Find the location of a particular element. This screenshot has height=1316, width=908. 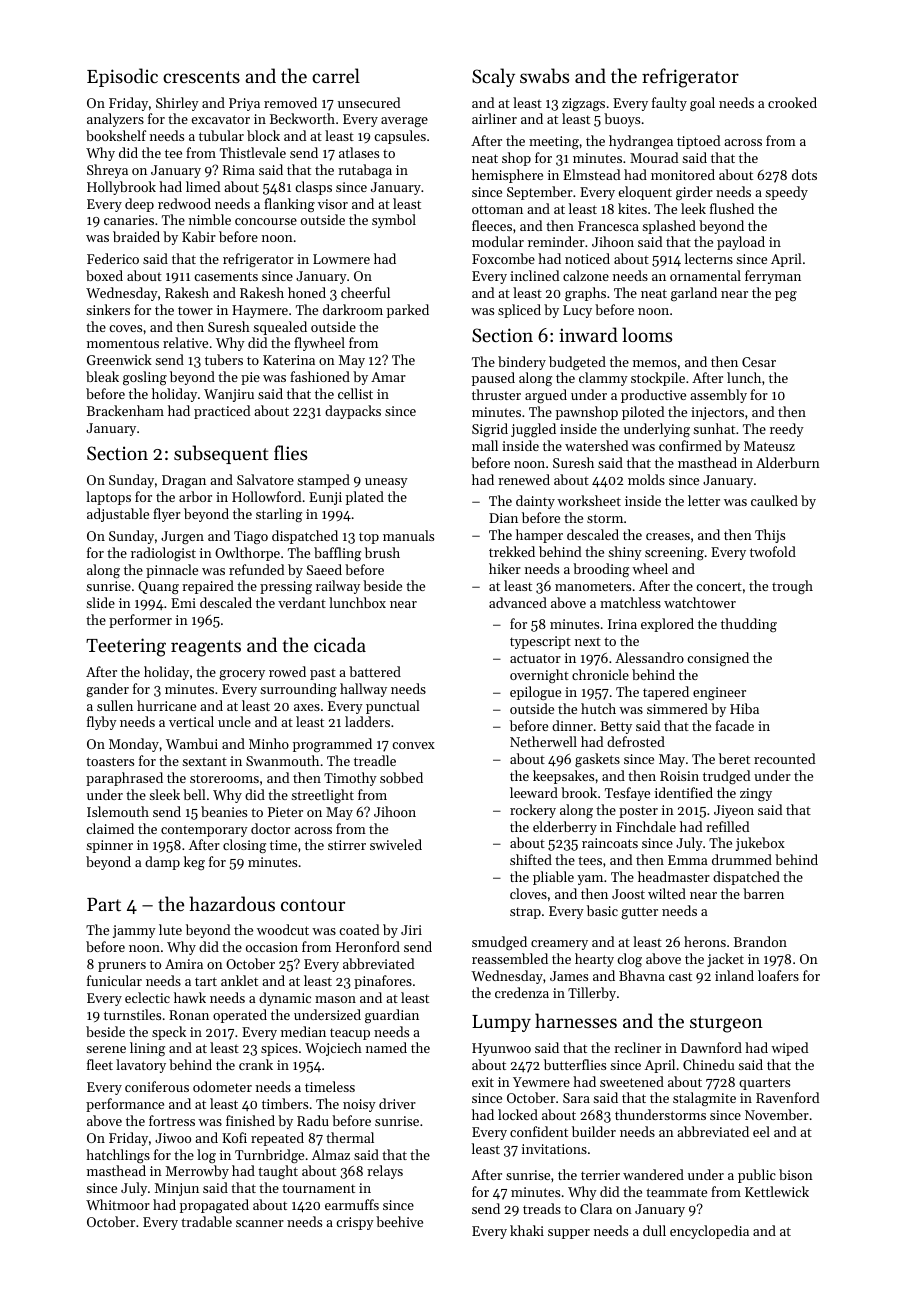

encyclopedia is located at coordinates (709, 1232).
